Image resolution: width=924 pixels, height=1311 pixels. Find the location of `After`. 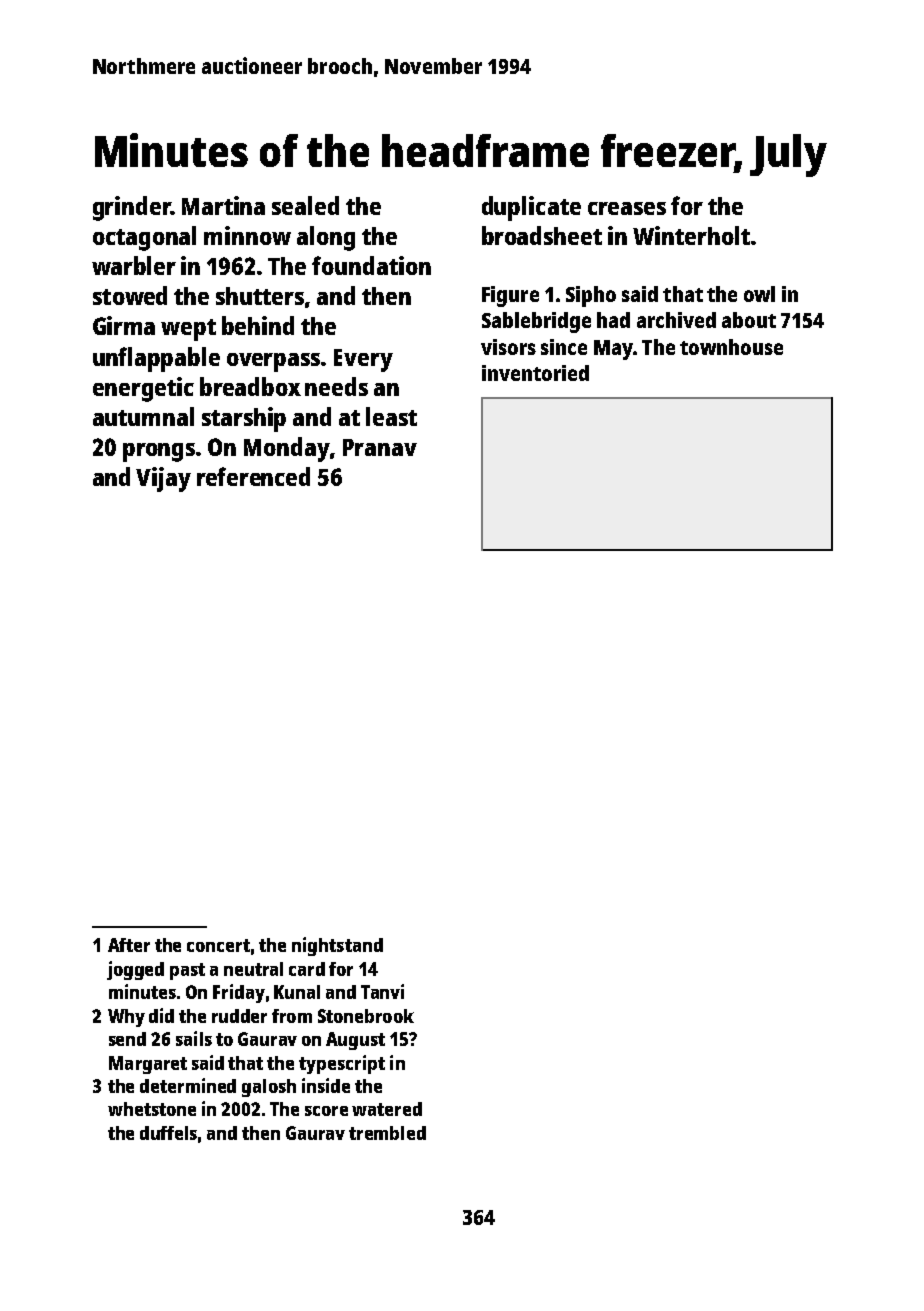

After is located at coordinates (129, 945).
